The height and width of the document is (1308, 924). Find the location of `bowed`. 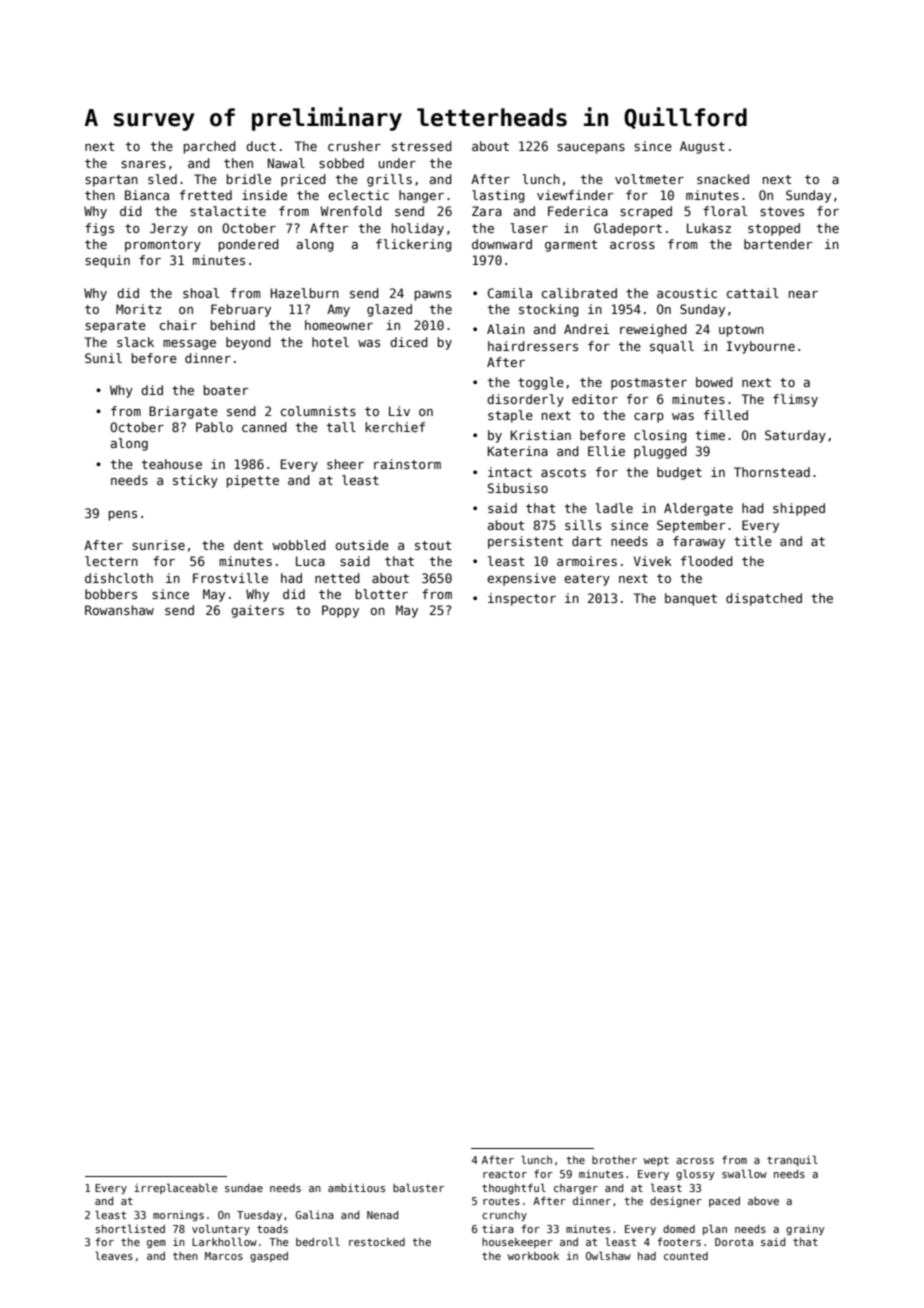

bowed is located at coordinates (714, 382).
